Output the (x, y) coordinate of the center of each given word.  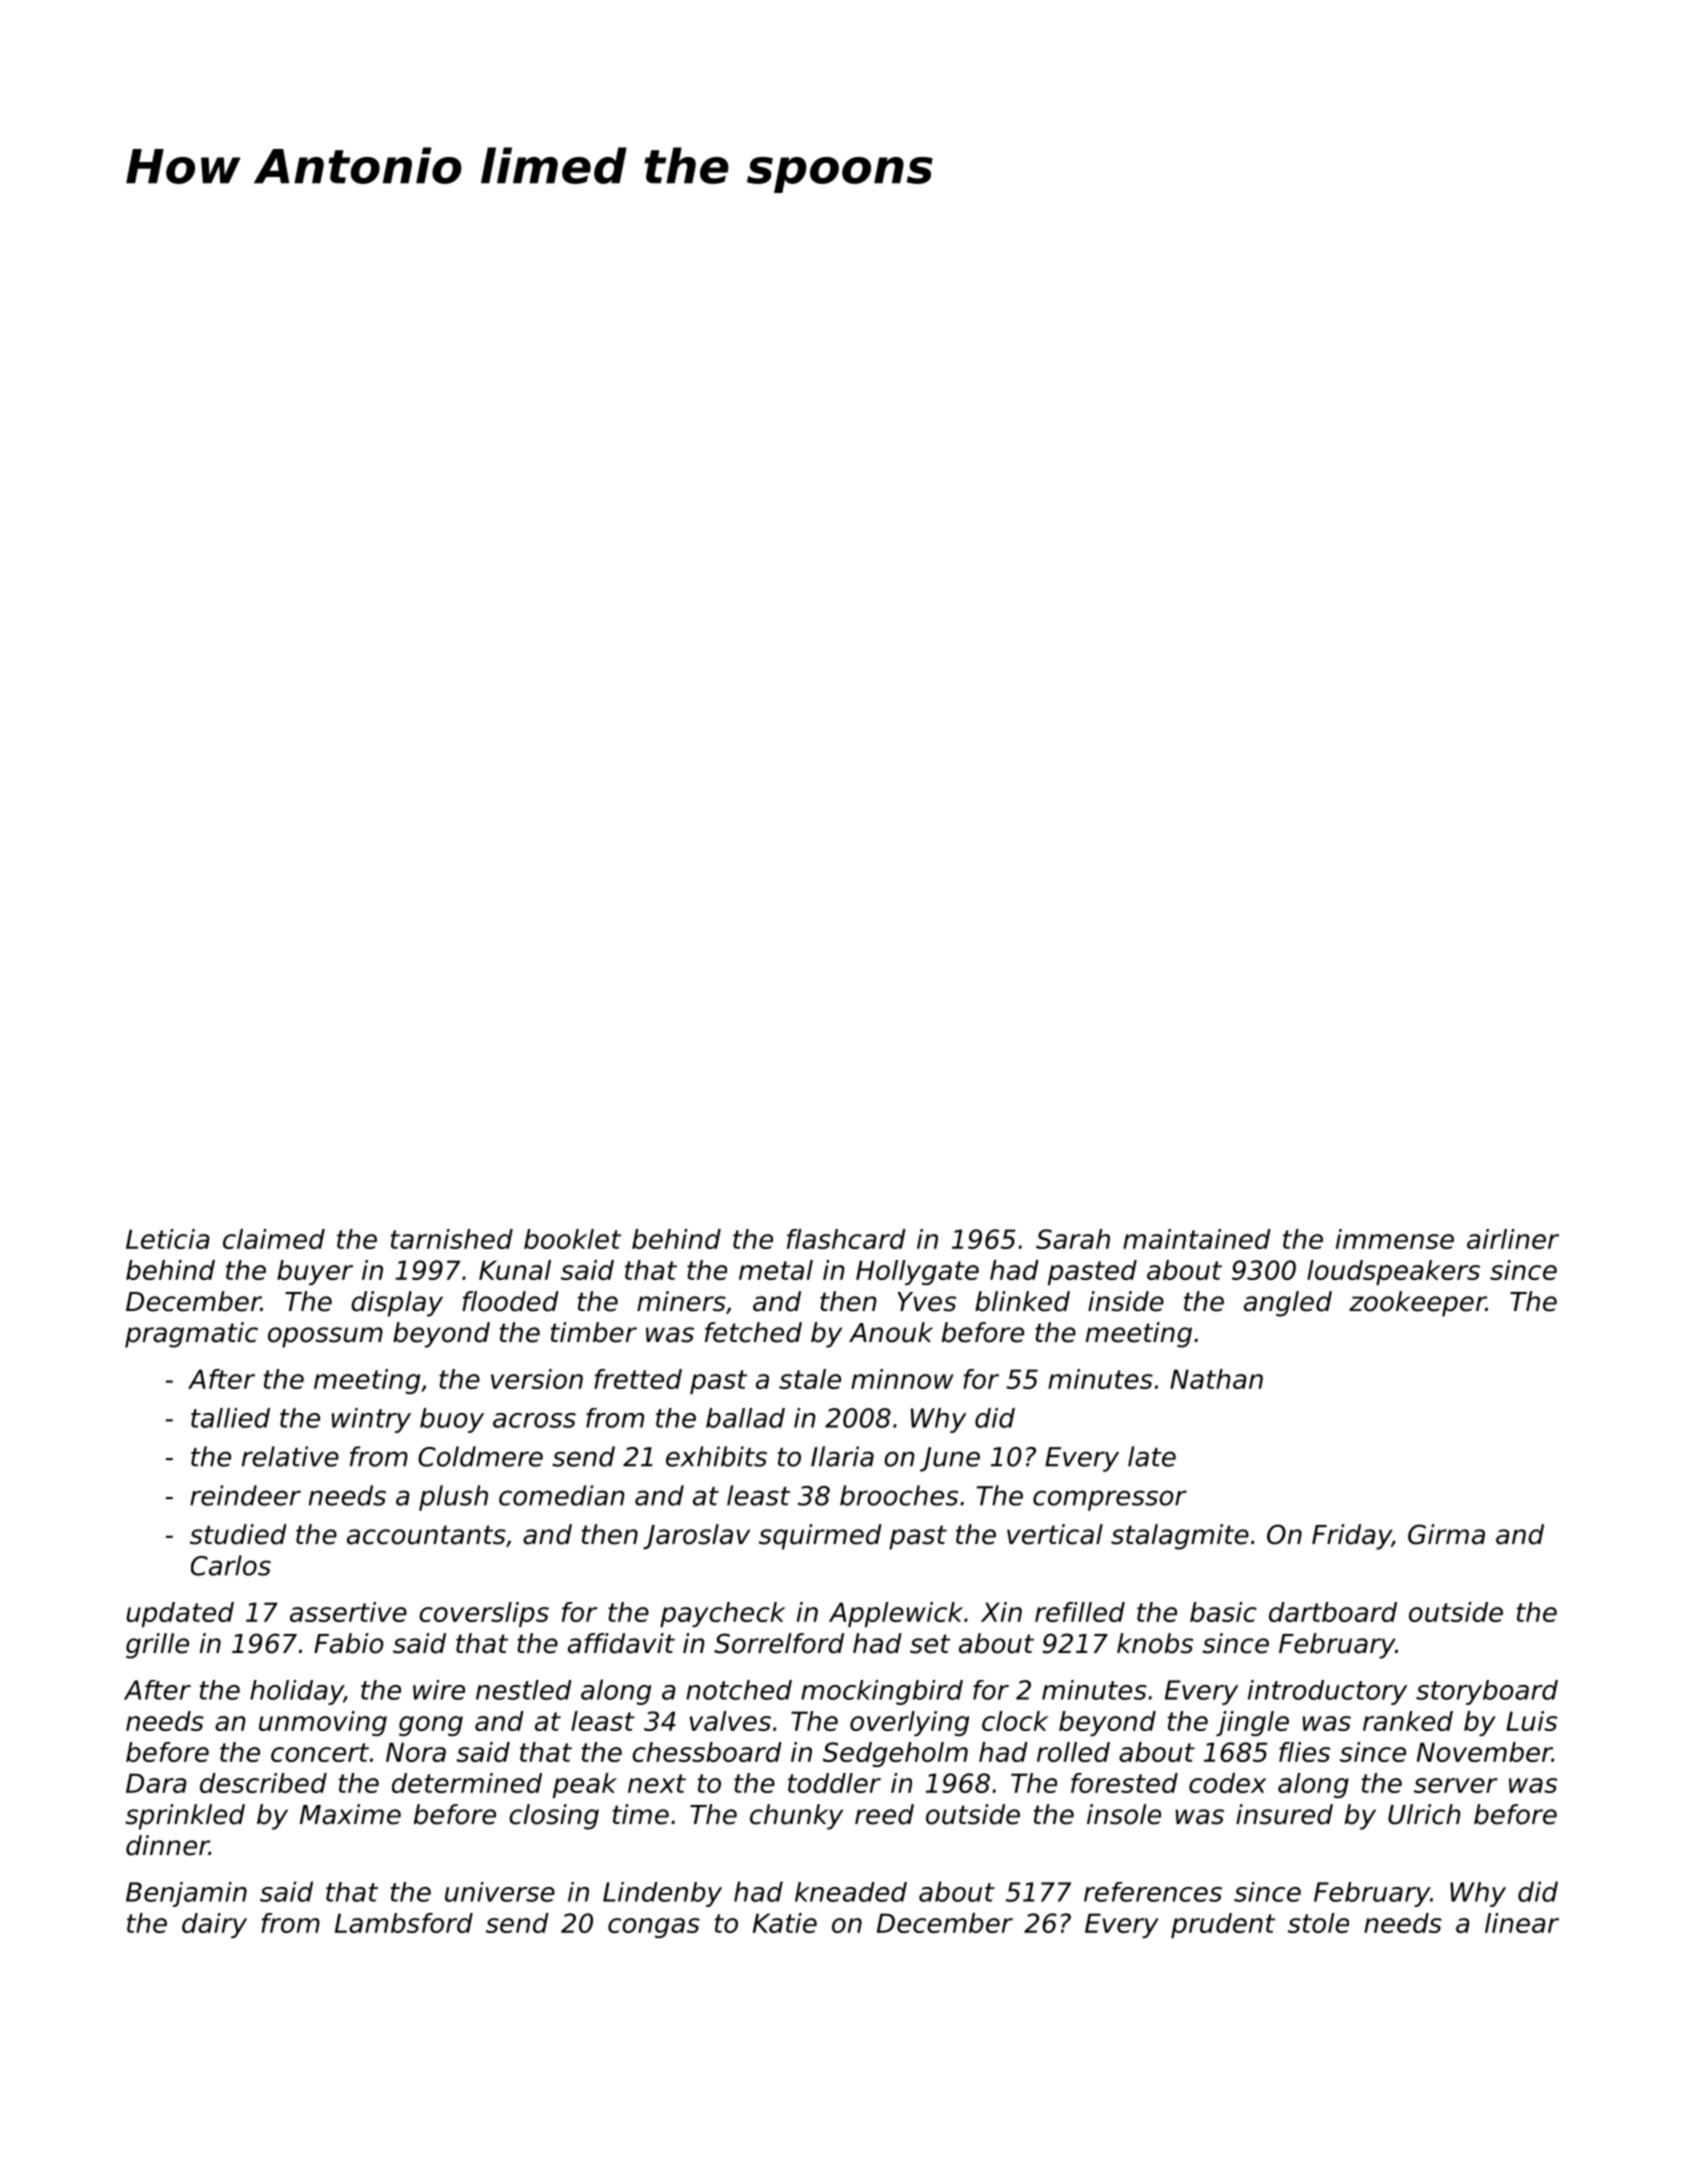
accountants (426, 1535)
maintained (1197, 1239)
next (657, 1783)
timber (594, 1332)
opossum (325, 1337)
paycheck (722, 1614)
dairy (214, 1925)
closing (554, 1817)
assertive (348, 1612)
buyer (315, 1272)
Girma (1446, 1534)
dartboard (1333, 1612)
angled (1288, 1304)
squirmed (820, 1537)
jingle (1252, 1723)
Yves (926, 1302)
